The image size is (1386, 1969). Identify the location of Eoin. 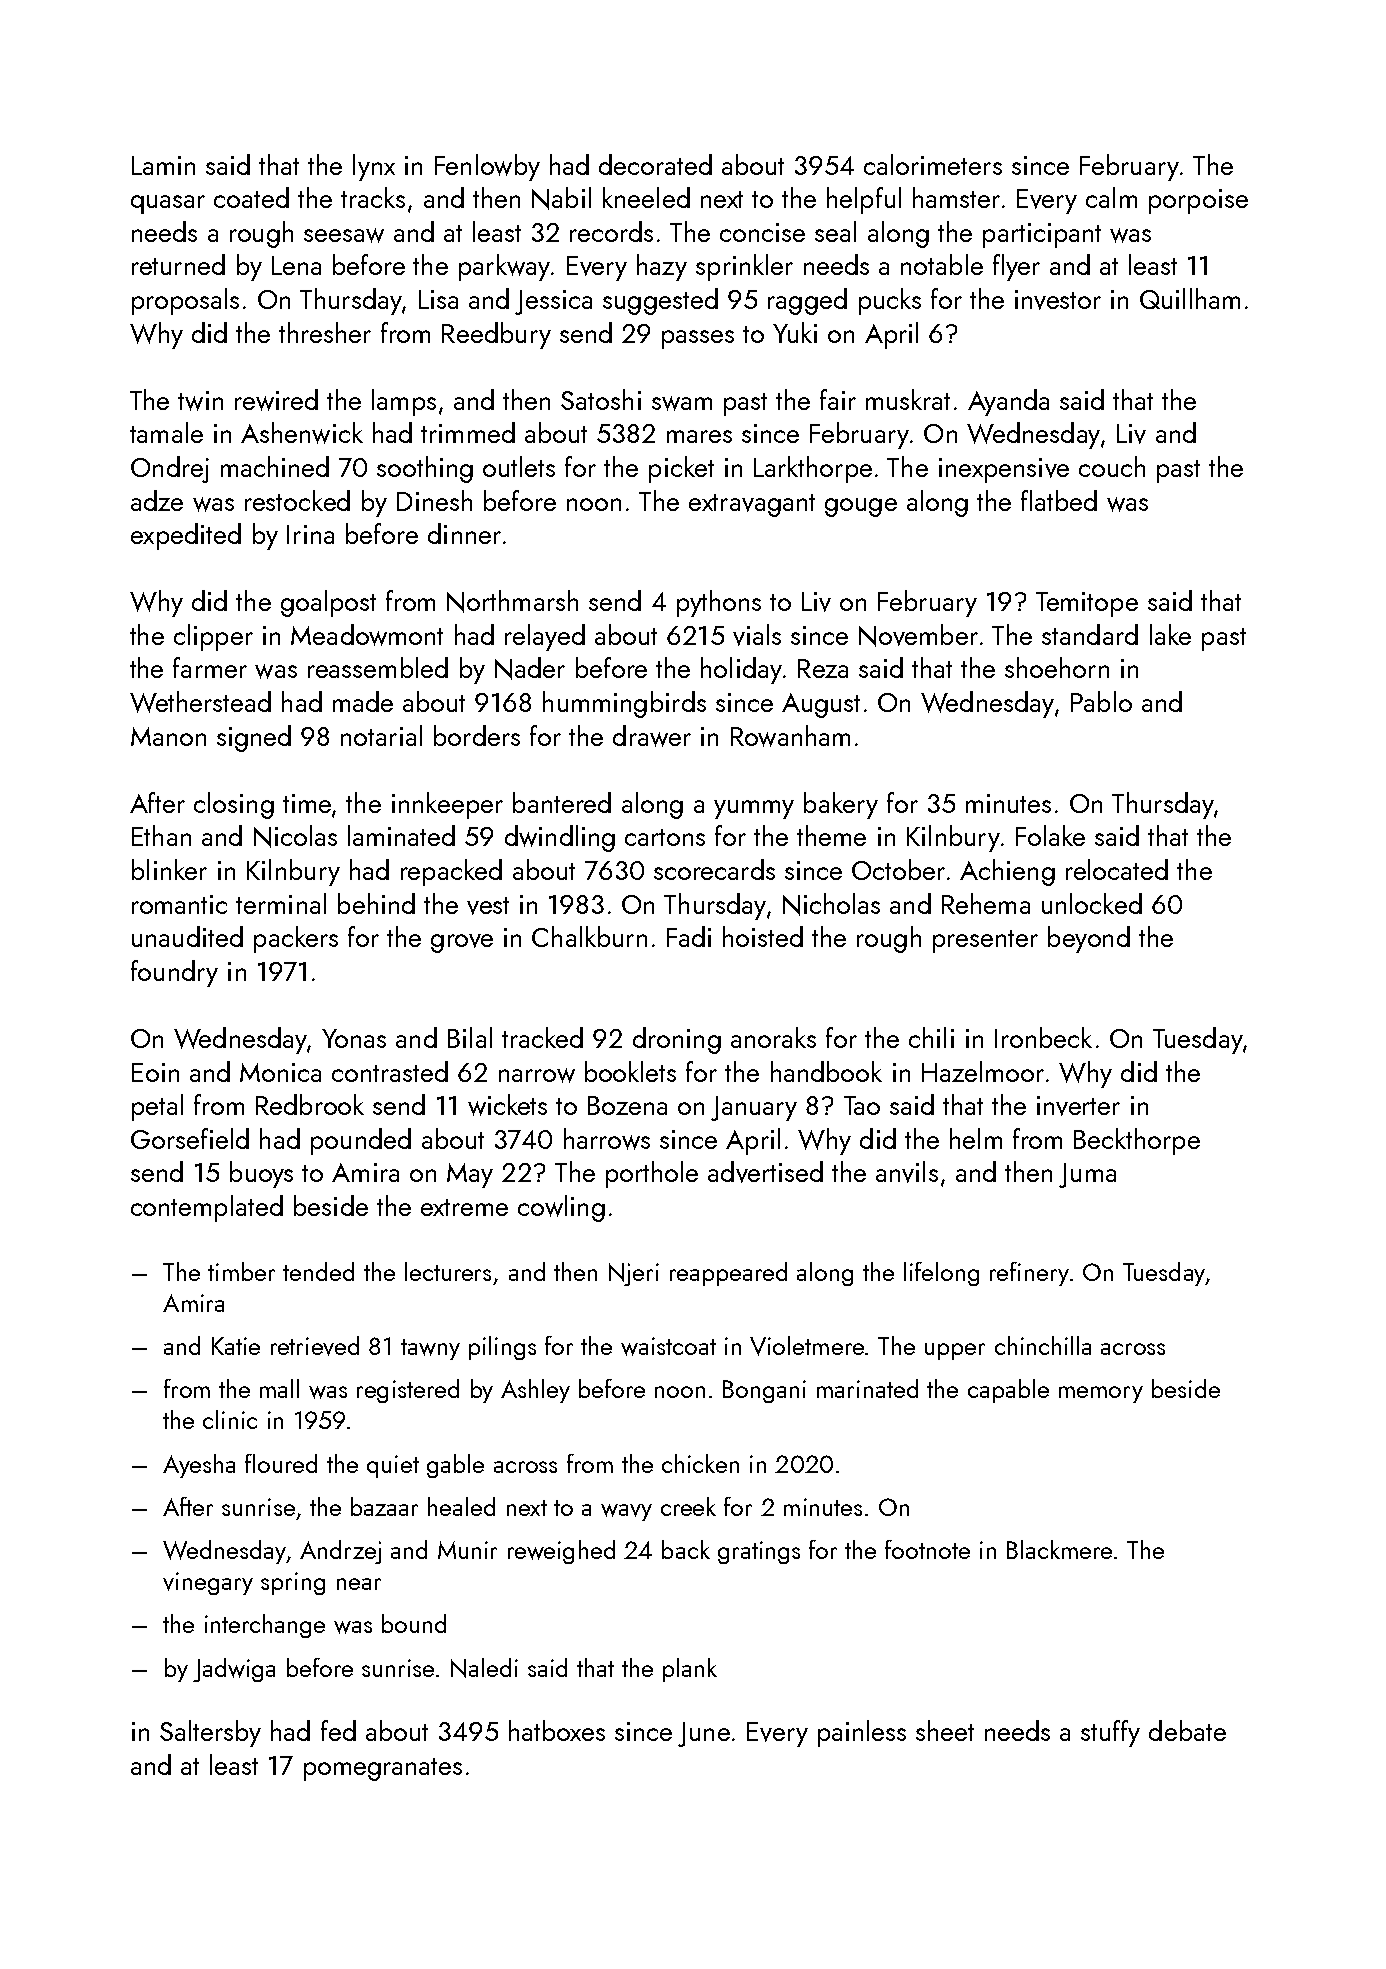
(155, 1072).
